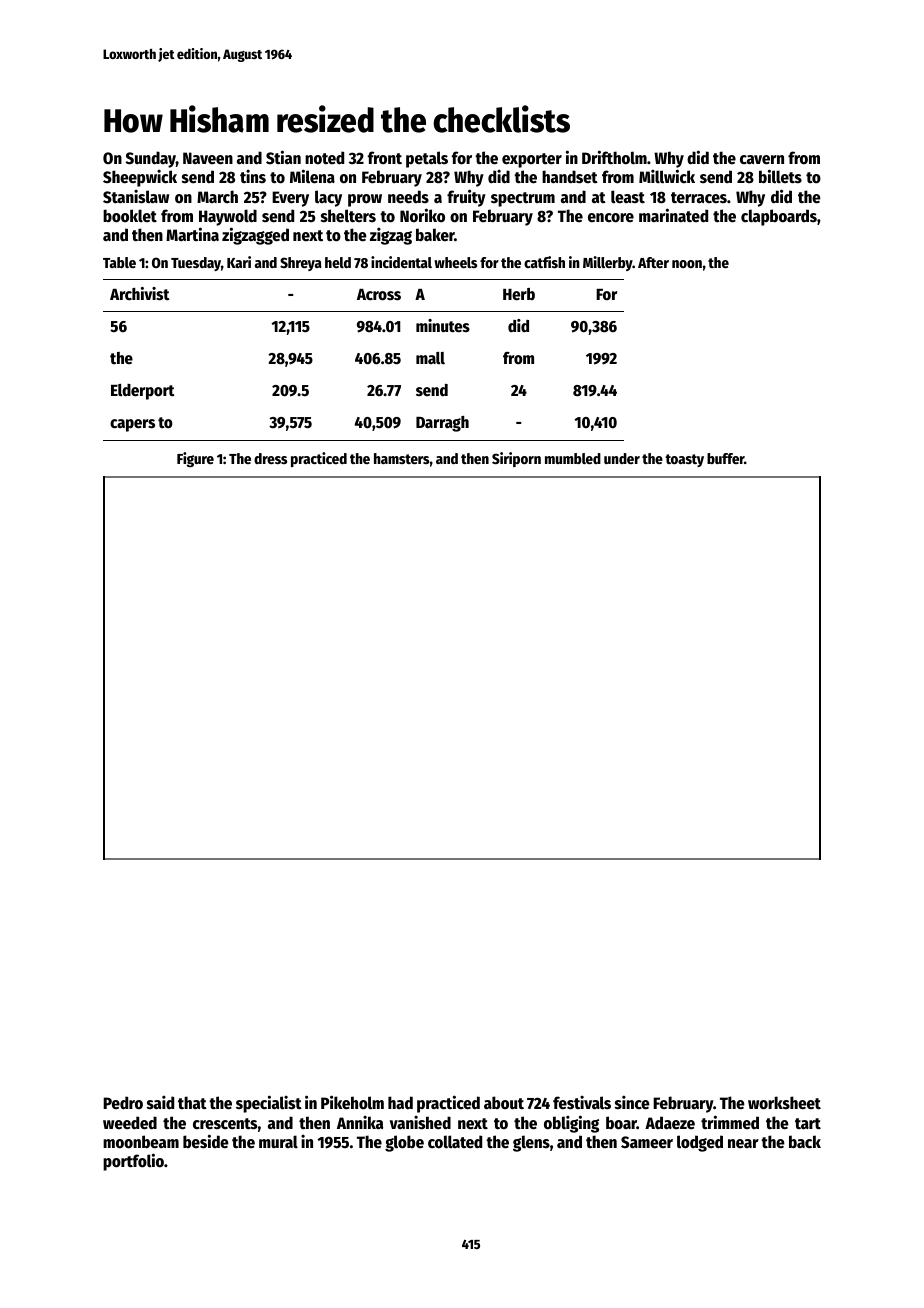  I want to click on under, so click(622, 458).
